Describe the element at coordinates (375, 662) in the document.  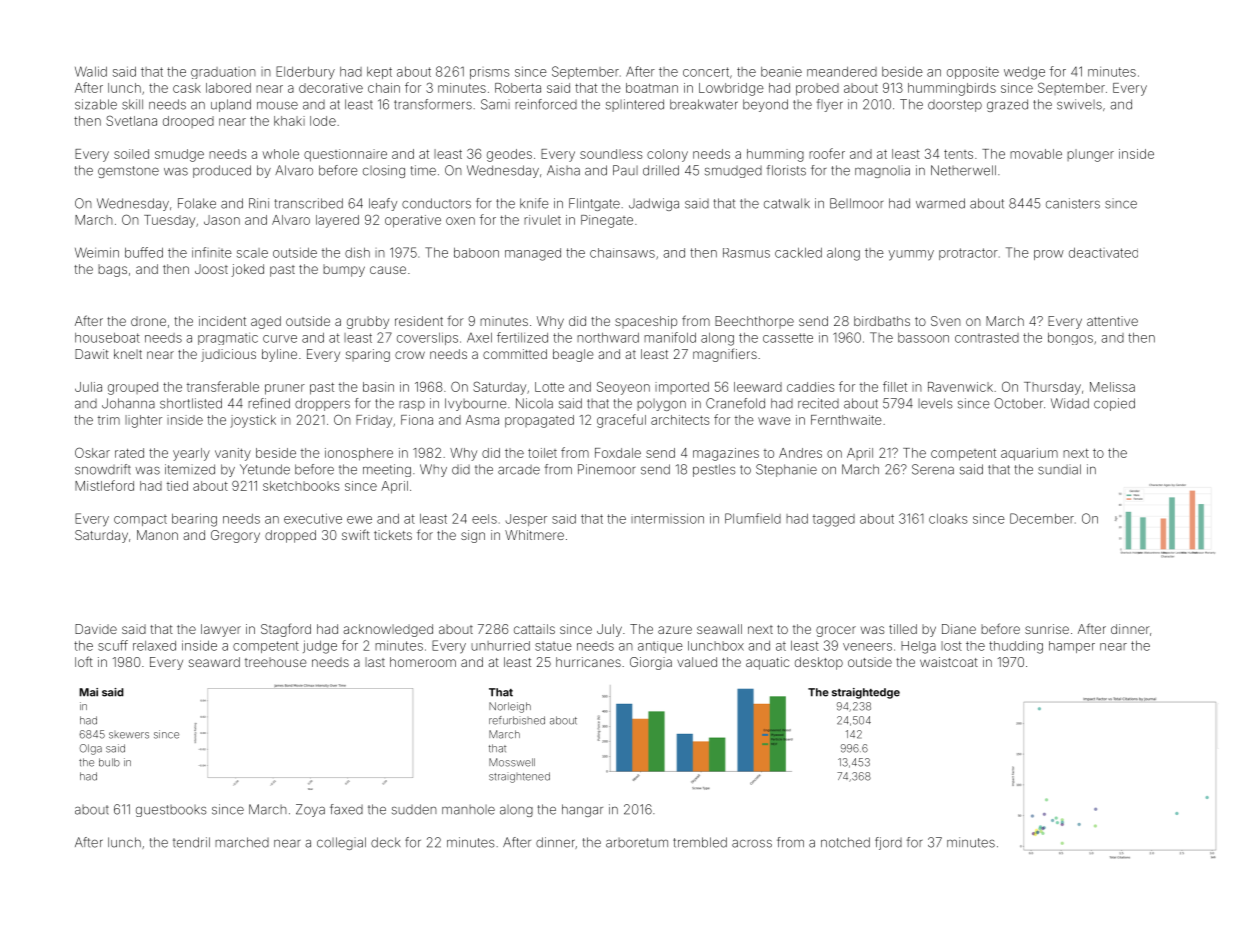
I see `last` at that location.
